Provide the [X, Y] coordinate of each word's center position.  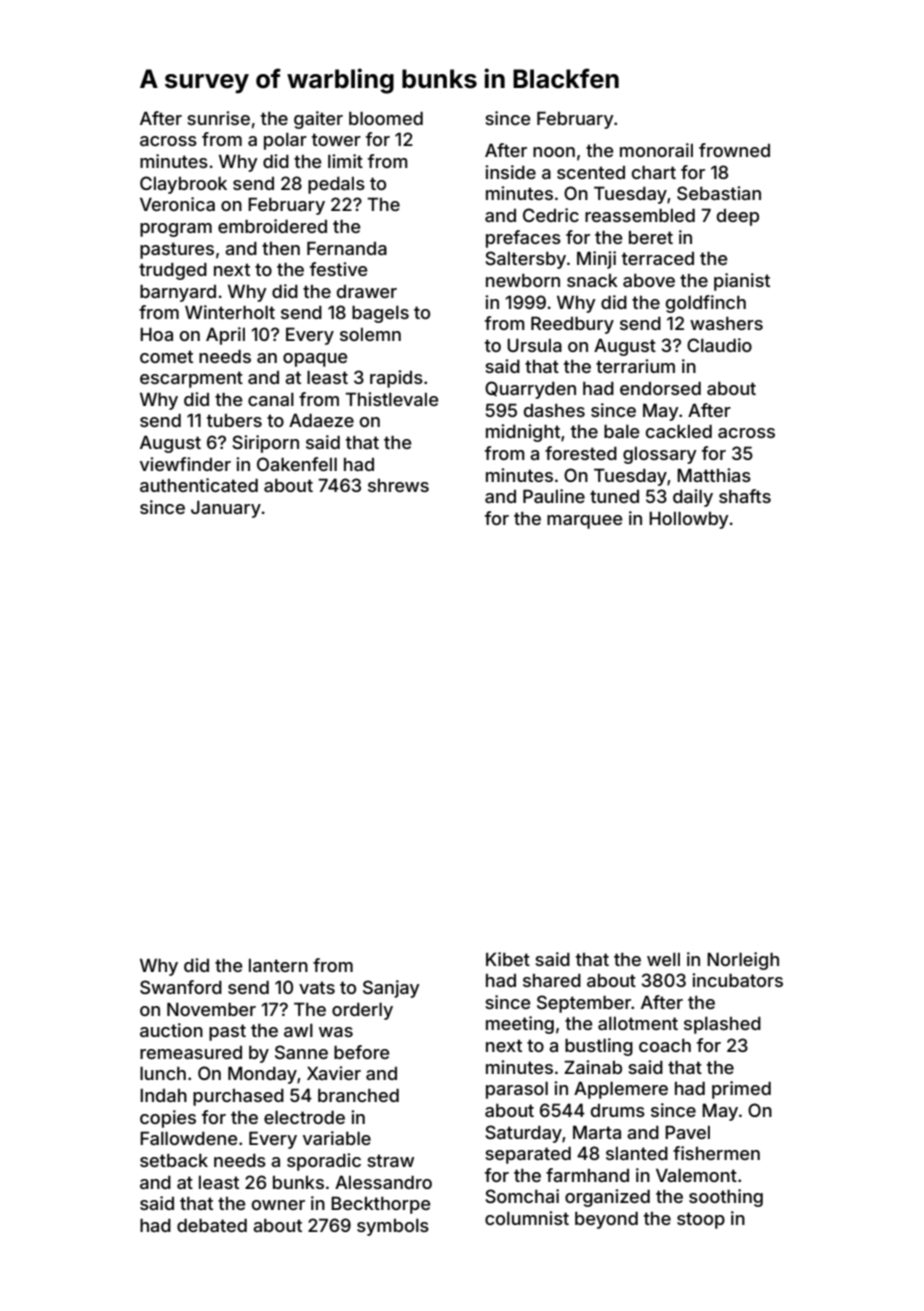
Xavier [334, 1073]
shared [552, 980]
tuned [614, 496]
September [584, 1004]
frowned [734, 150]
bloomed [386, 118]
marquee [585, 522]
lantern [278, 965]
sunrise [218, 118]
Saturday [523, 1134]
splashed [722, 1025]
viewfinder [185, 464]
